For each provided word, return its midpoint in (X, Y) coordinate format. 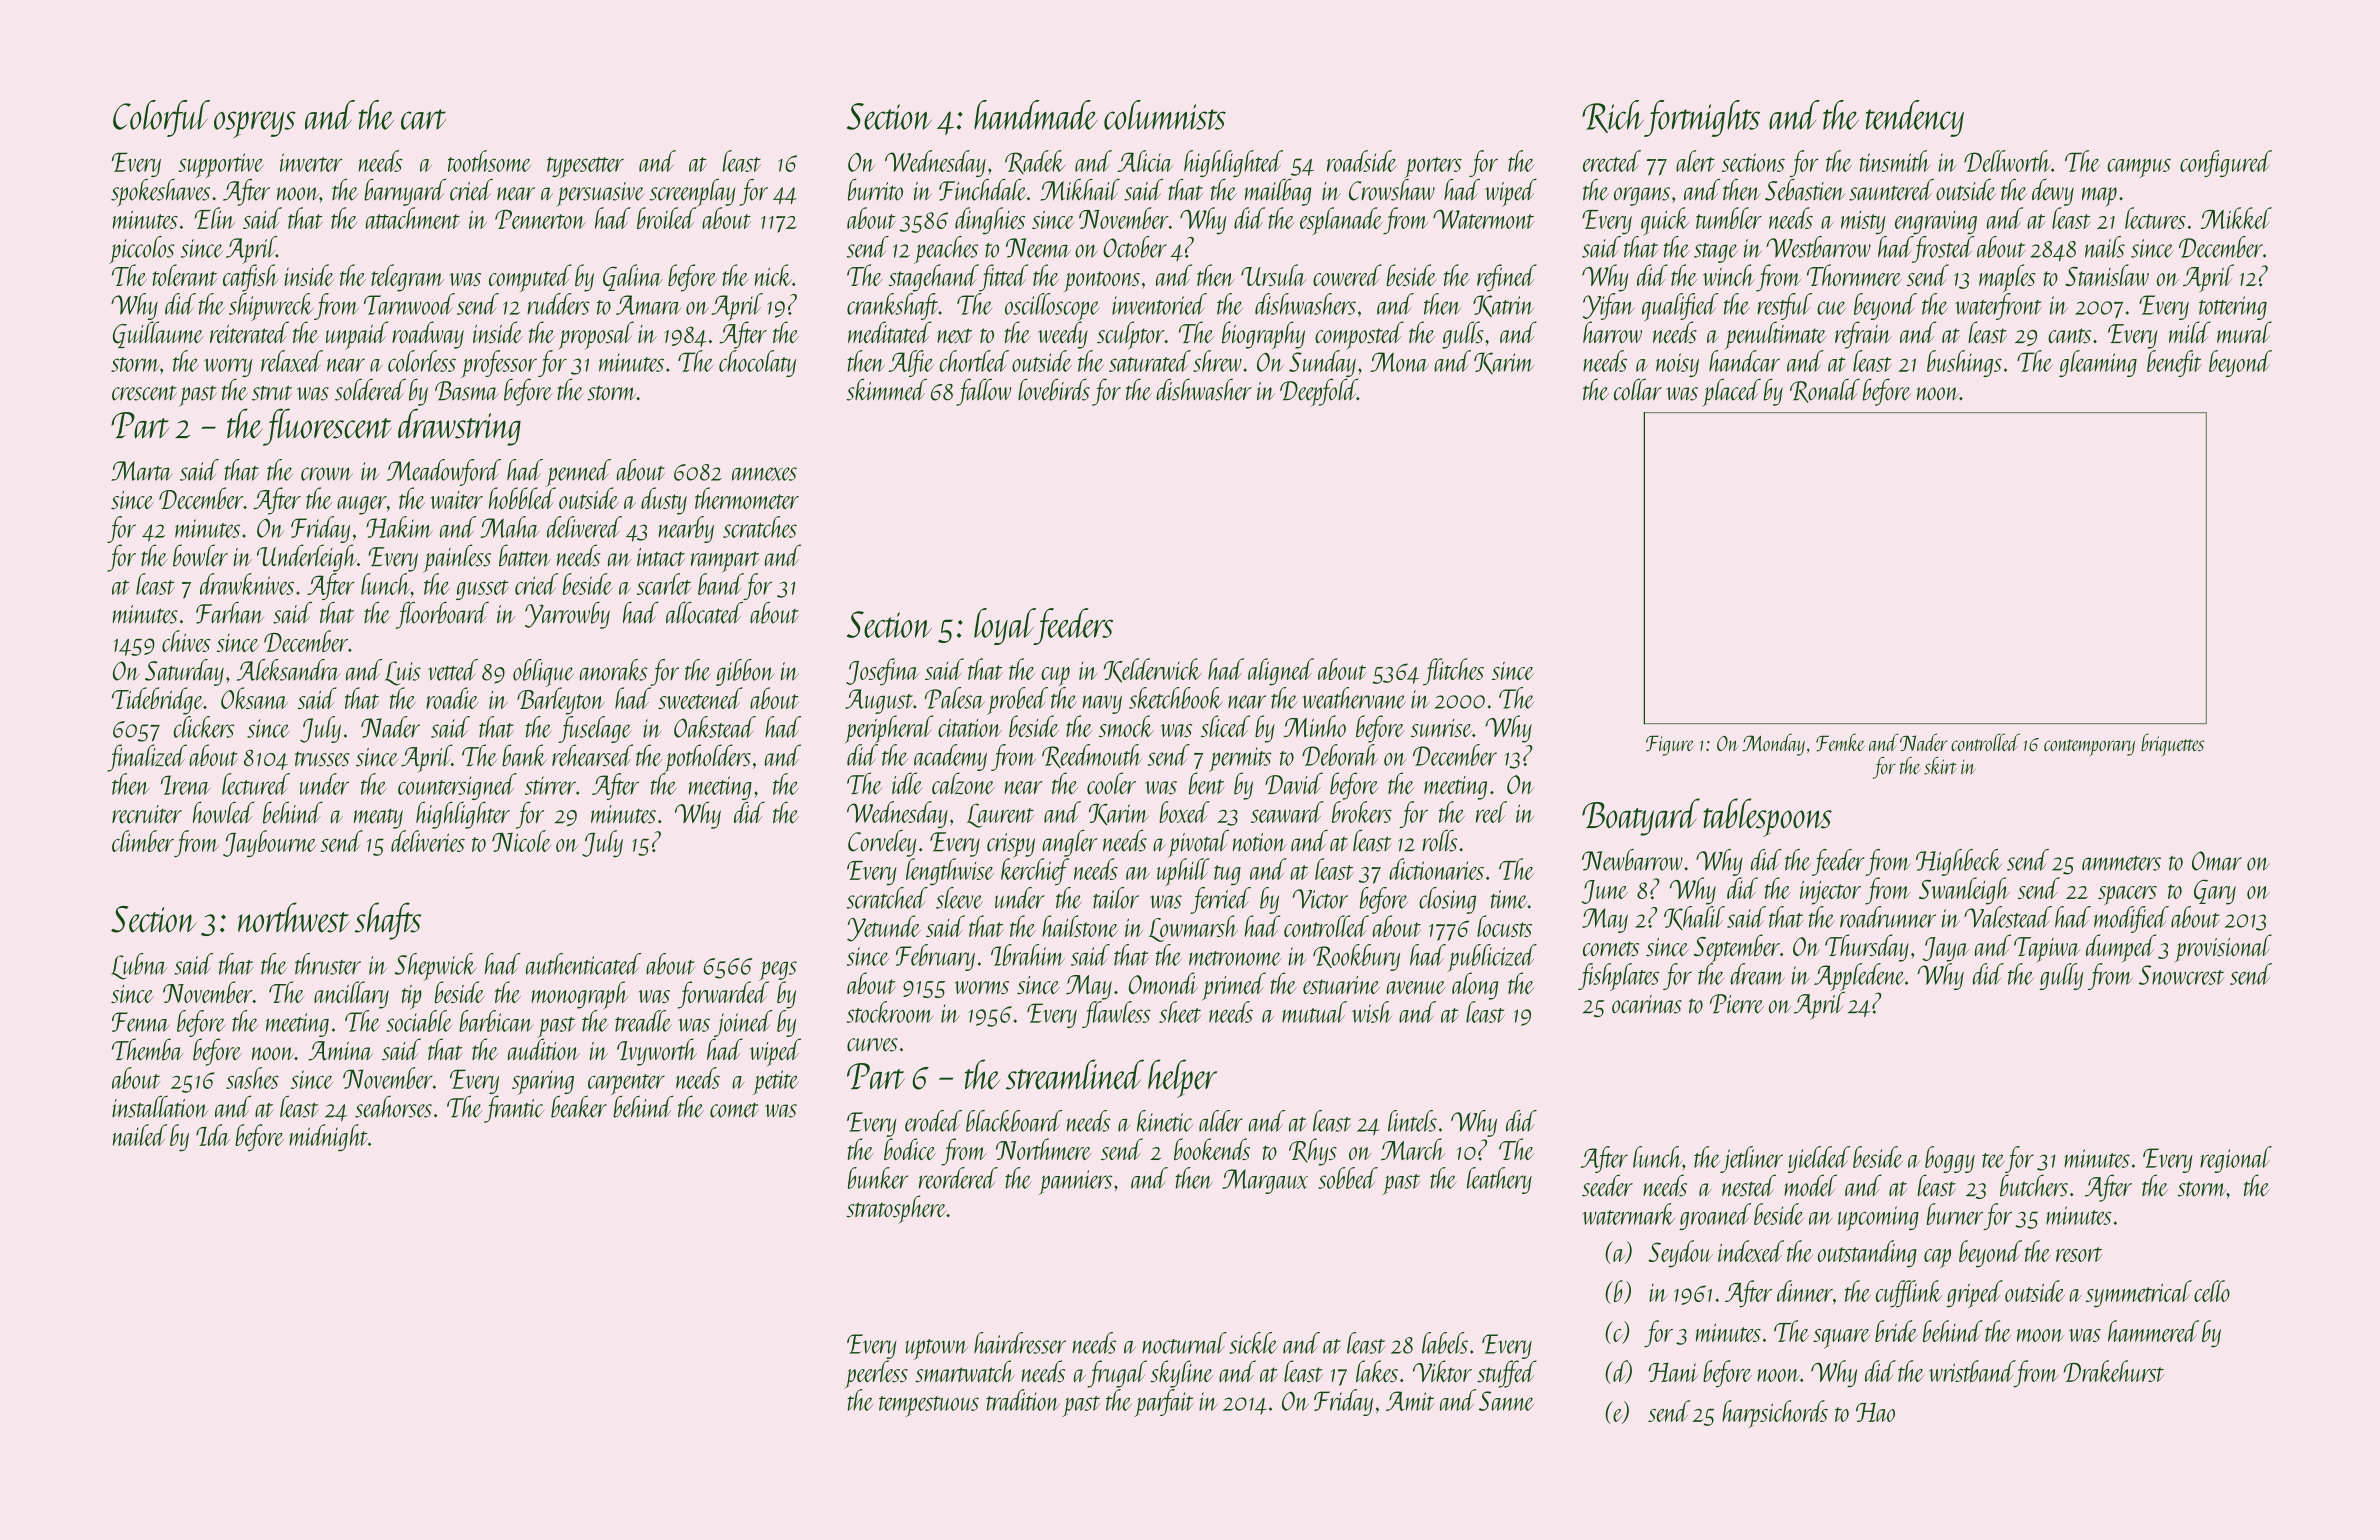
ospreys (255, 124)
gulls (1463, 335)
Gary (2215, 892)
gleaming (2098, 363)
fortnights (1702, 118)
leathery (1499, 1180)
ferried (1220, 900)
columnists (1165, 115)
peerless (876, 1374)
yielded (1819, 1159)
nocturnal (1184, 1343)
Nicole (521, 841)
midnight (328, 1137)
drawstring (459, 427)
